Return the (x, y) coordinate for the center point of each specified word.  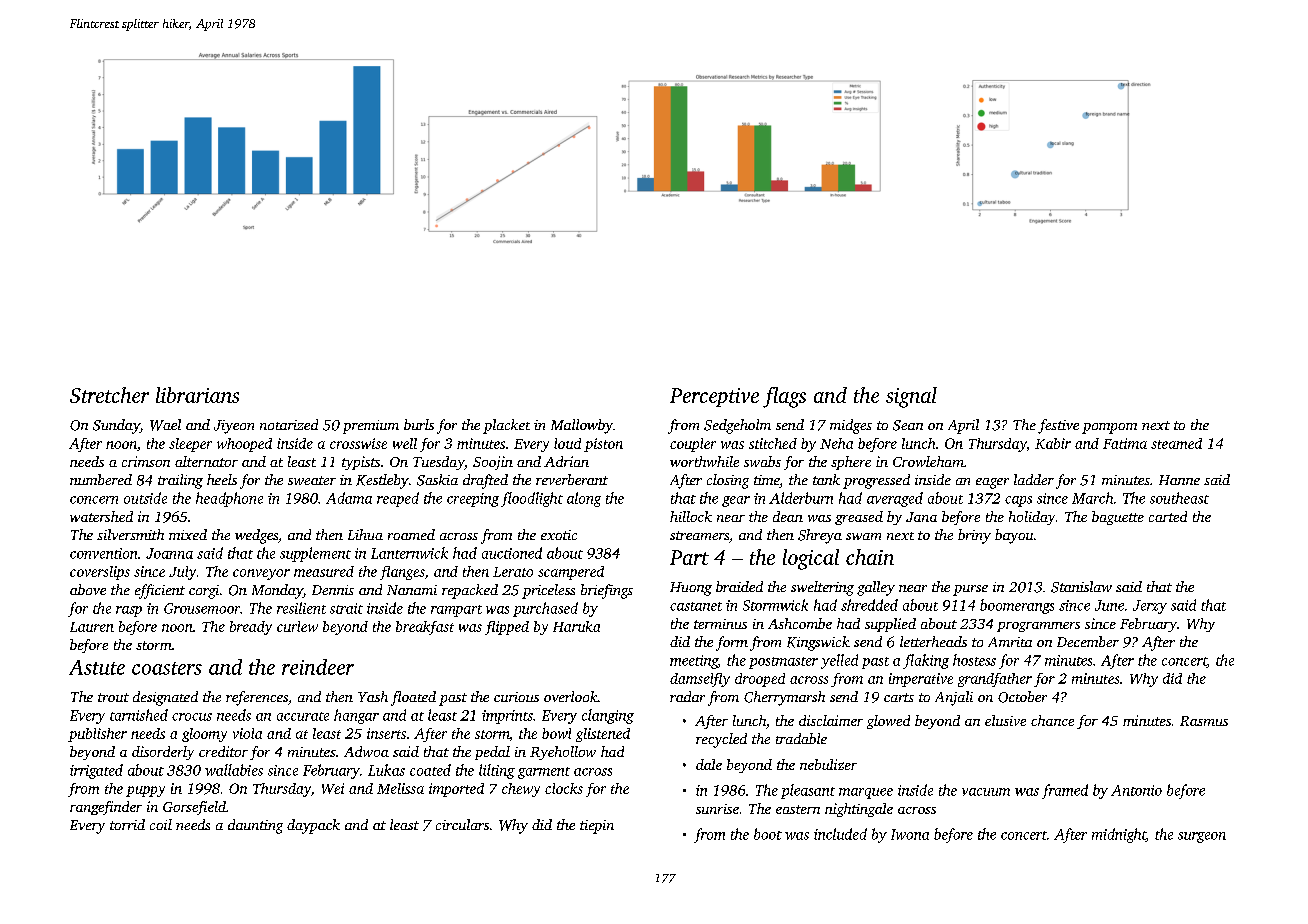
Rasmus (1204, 721)
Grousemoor (202, 608)
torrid (127, 824)
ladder (1034, 479)
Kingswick (818, 643)
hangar (356, 716)
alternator (206, 461)
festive (1058, 426)
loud (567, 443)
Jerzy (1150, 607)
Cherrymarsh (784, 698)
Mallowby (582, 426)
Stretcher (109, 395)
